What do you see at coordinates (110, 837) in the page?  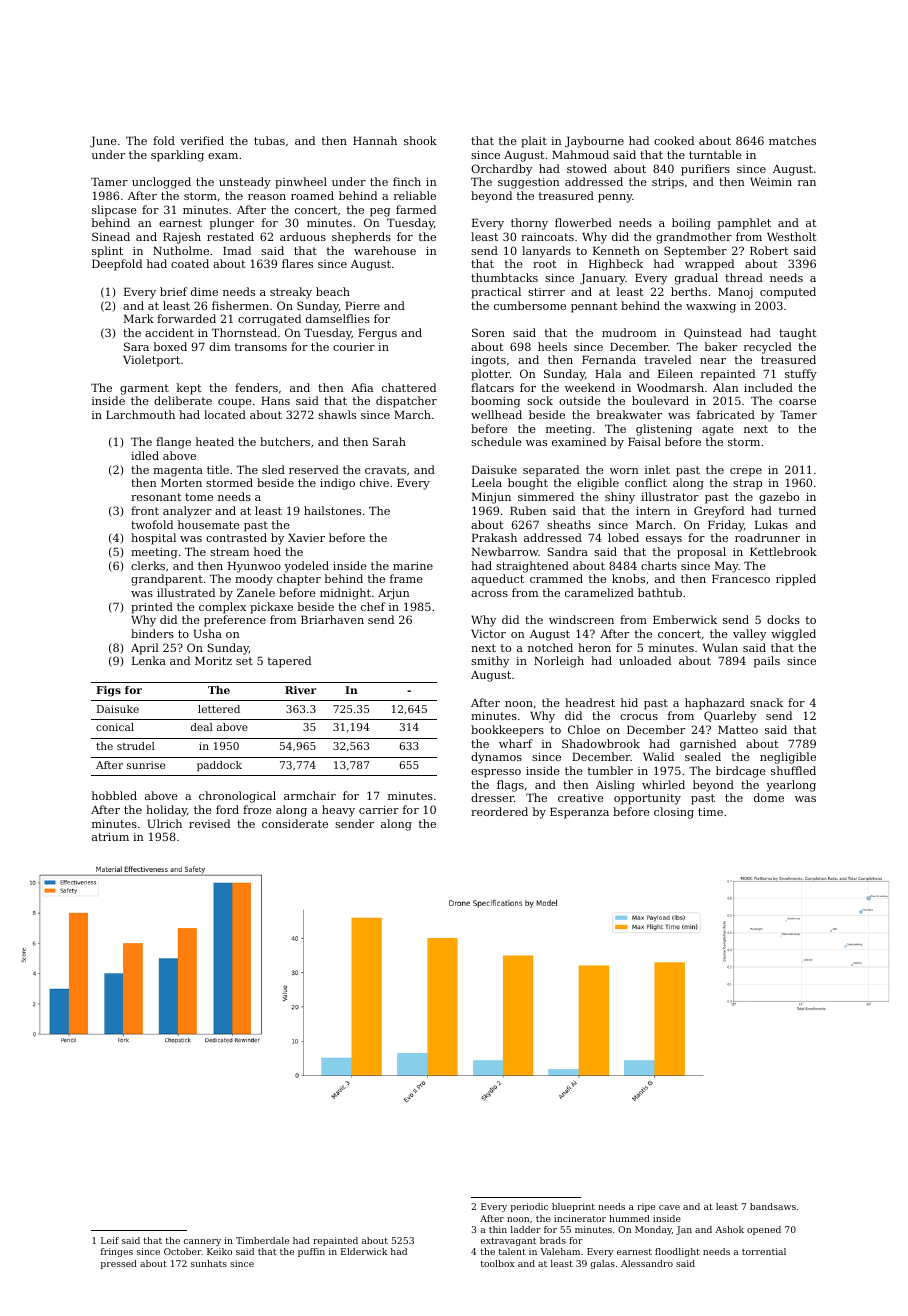 I see `atrium` at bounding box center [110, 837].
